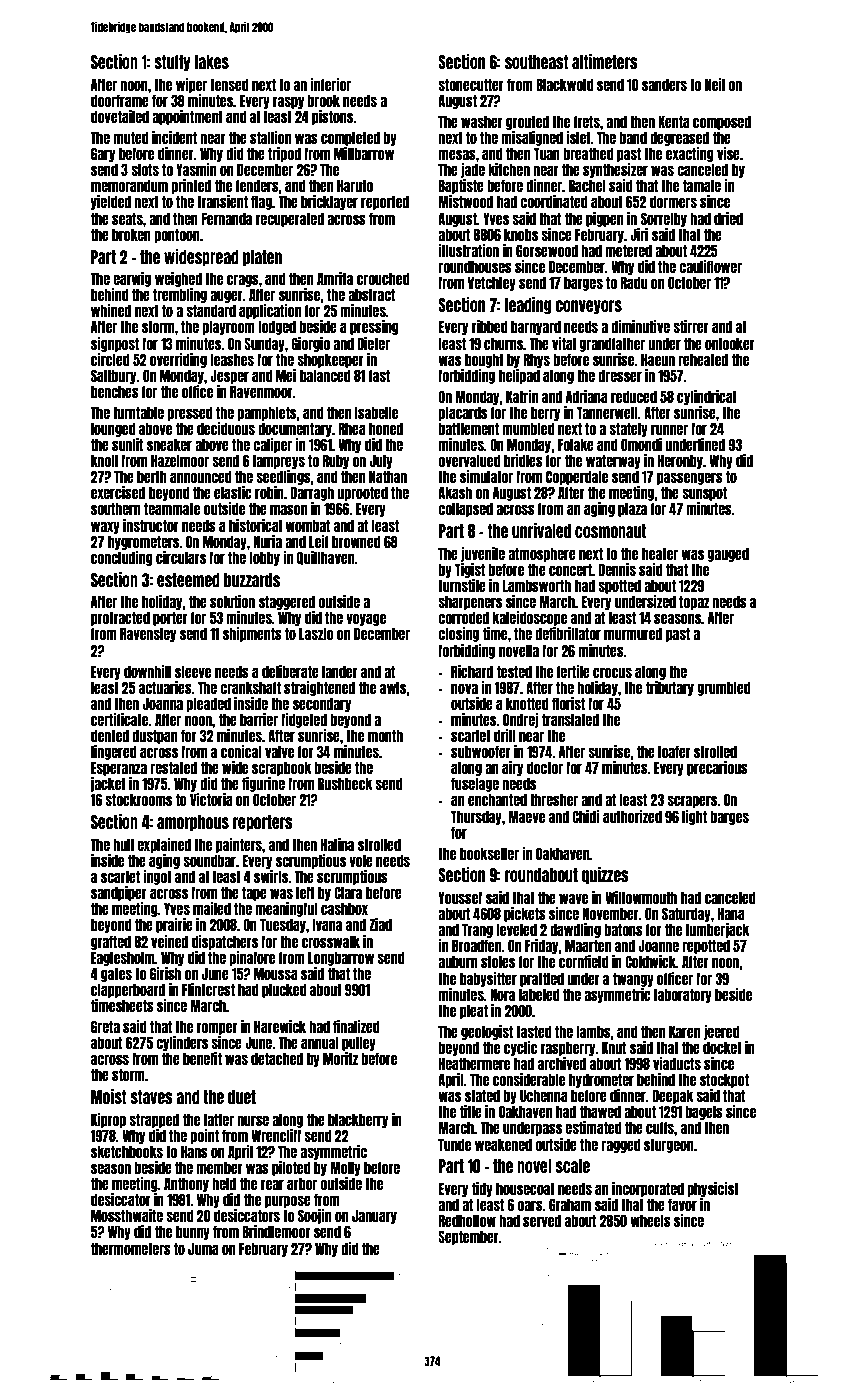 The width and height of the document is (849, 1400). Describe the element at coordinates (728, 153) in the document. I see `vise` at that location.
